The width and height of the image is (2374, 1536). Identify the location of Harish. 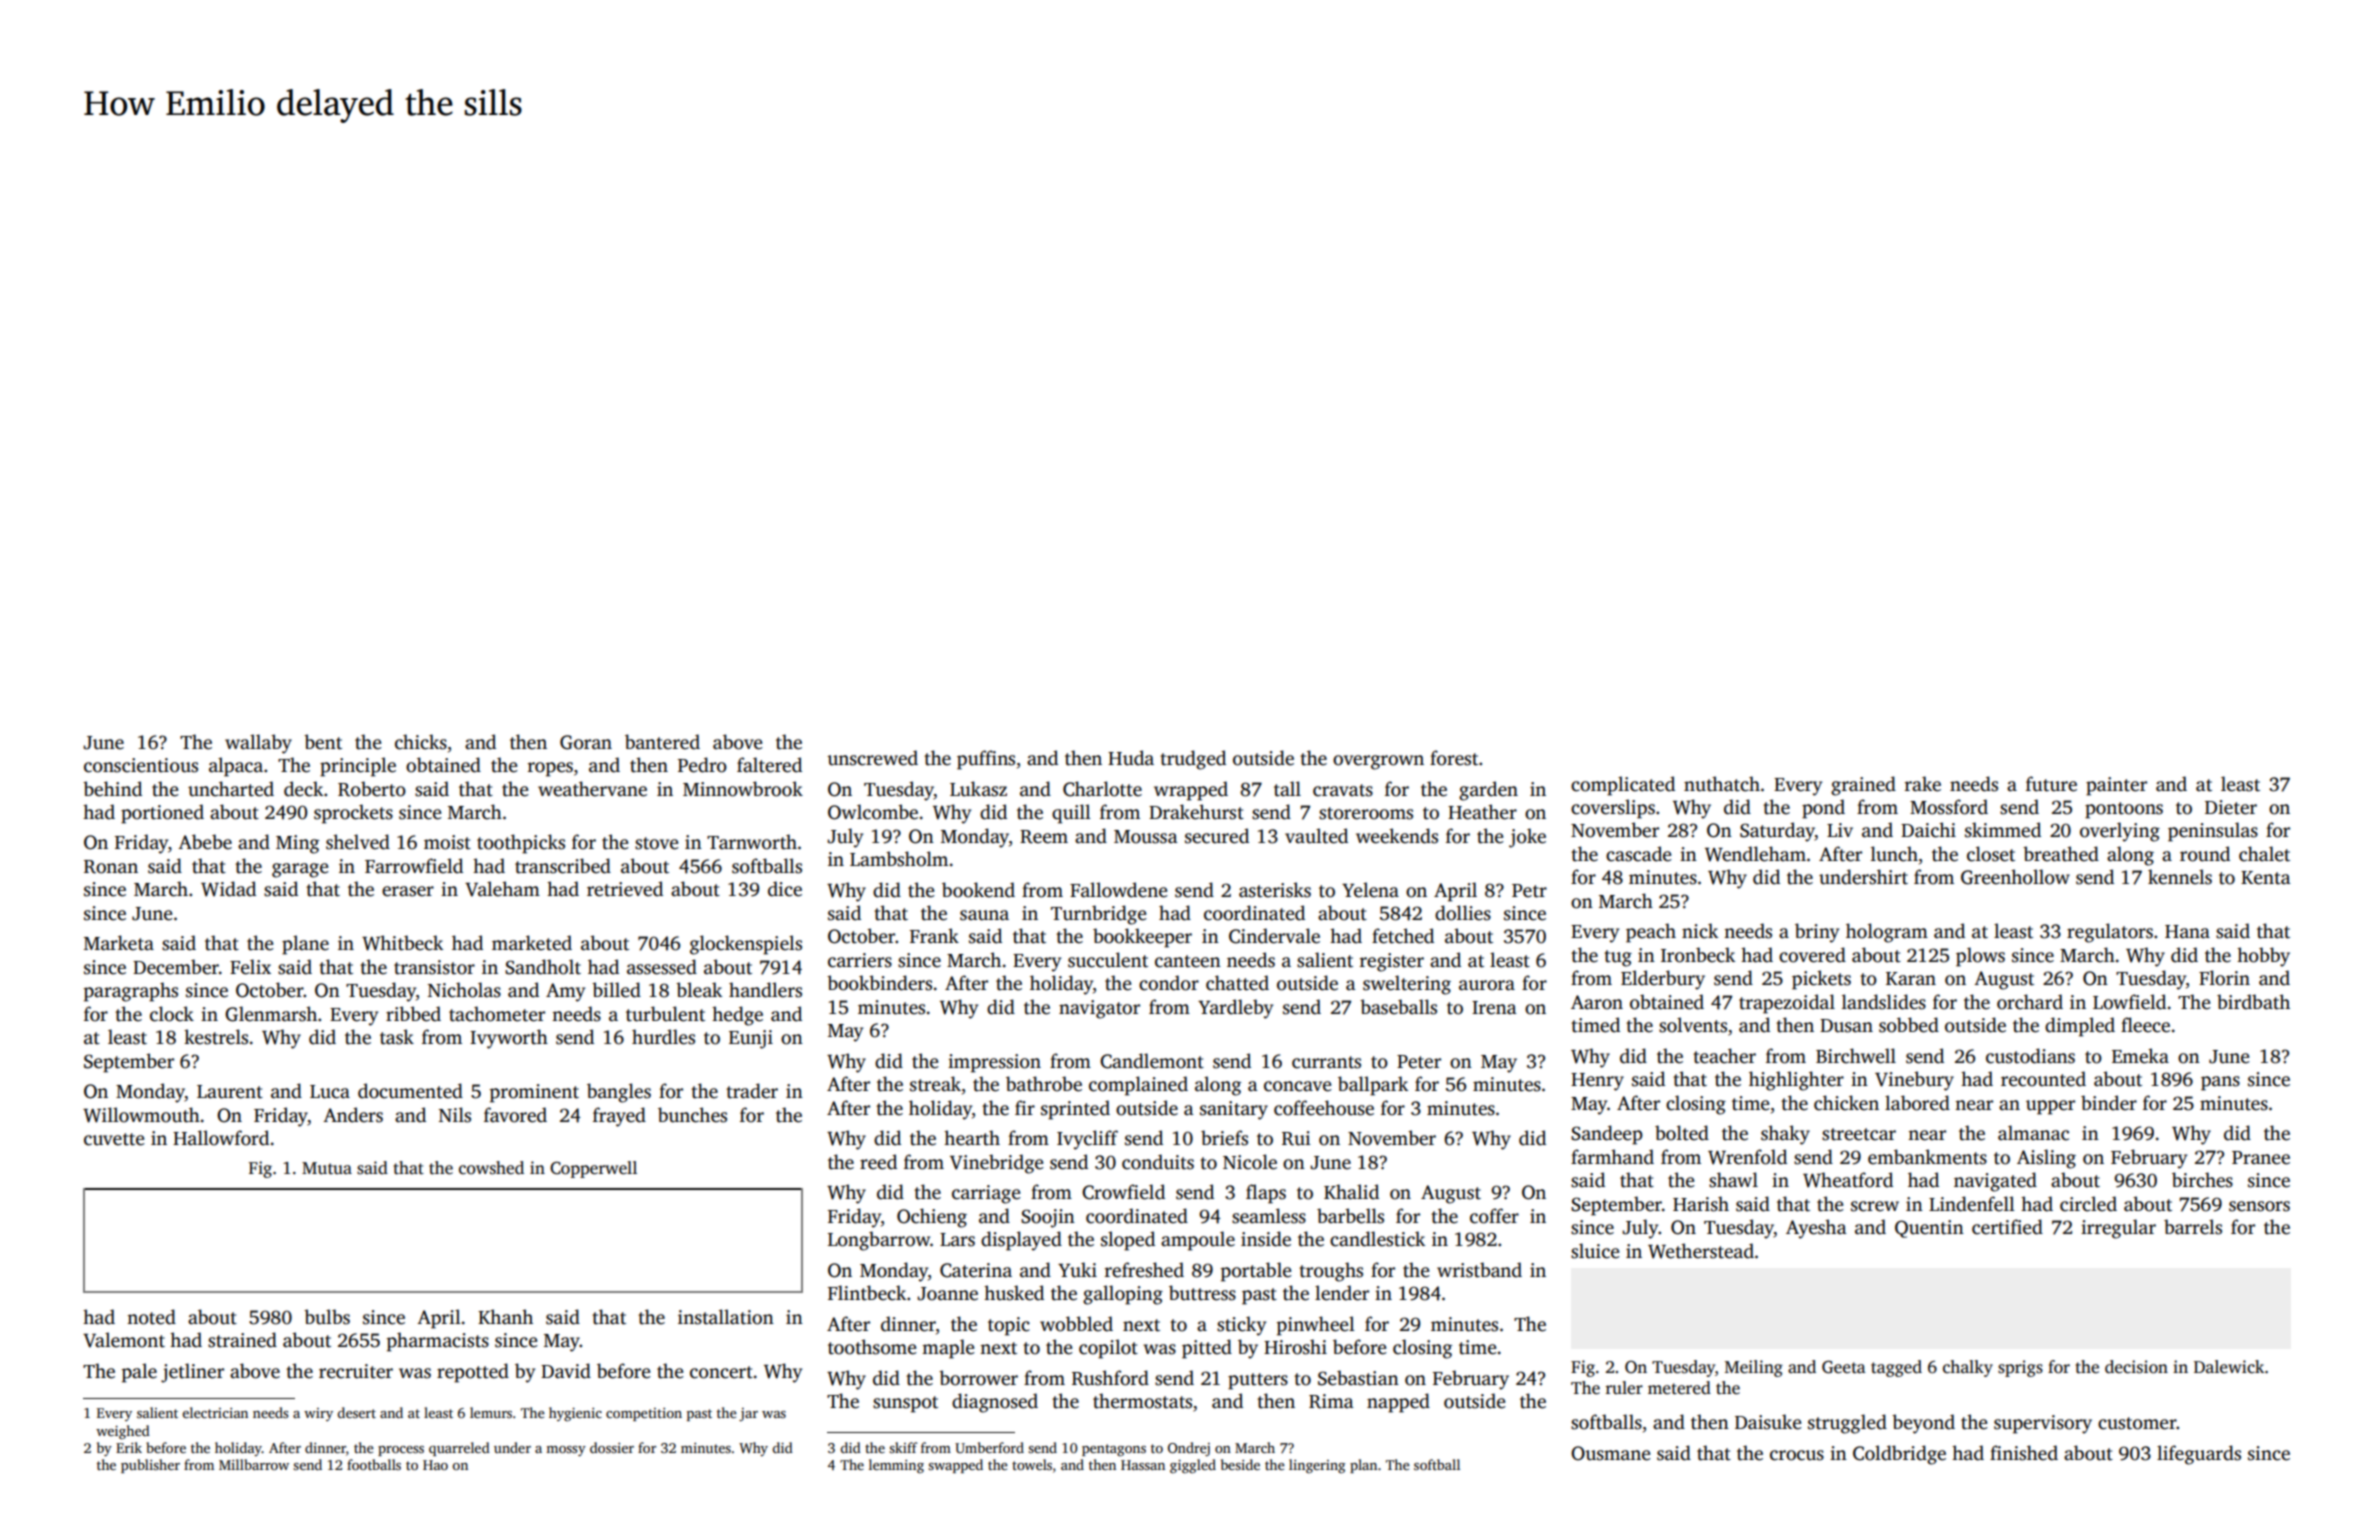
(1701, 1204).
